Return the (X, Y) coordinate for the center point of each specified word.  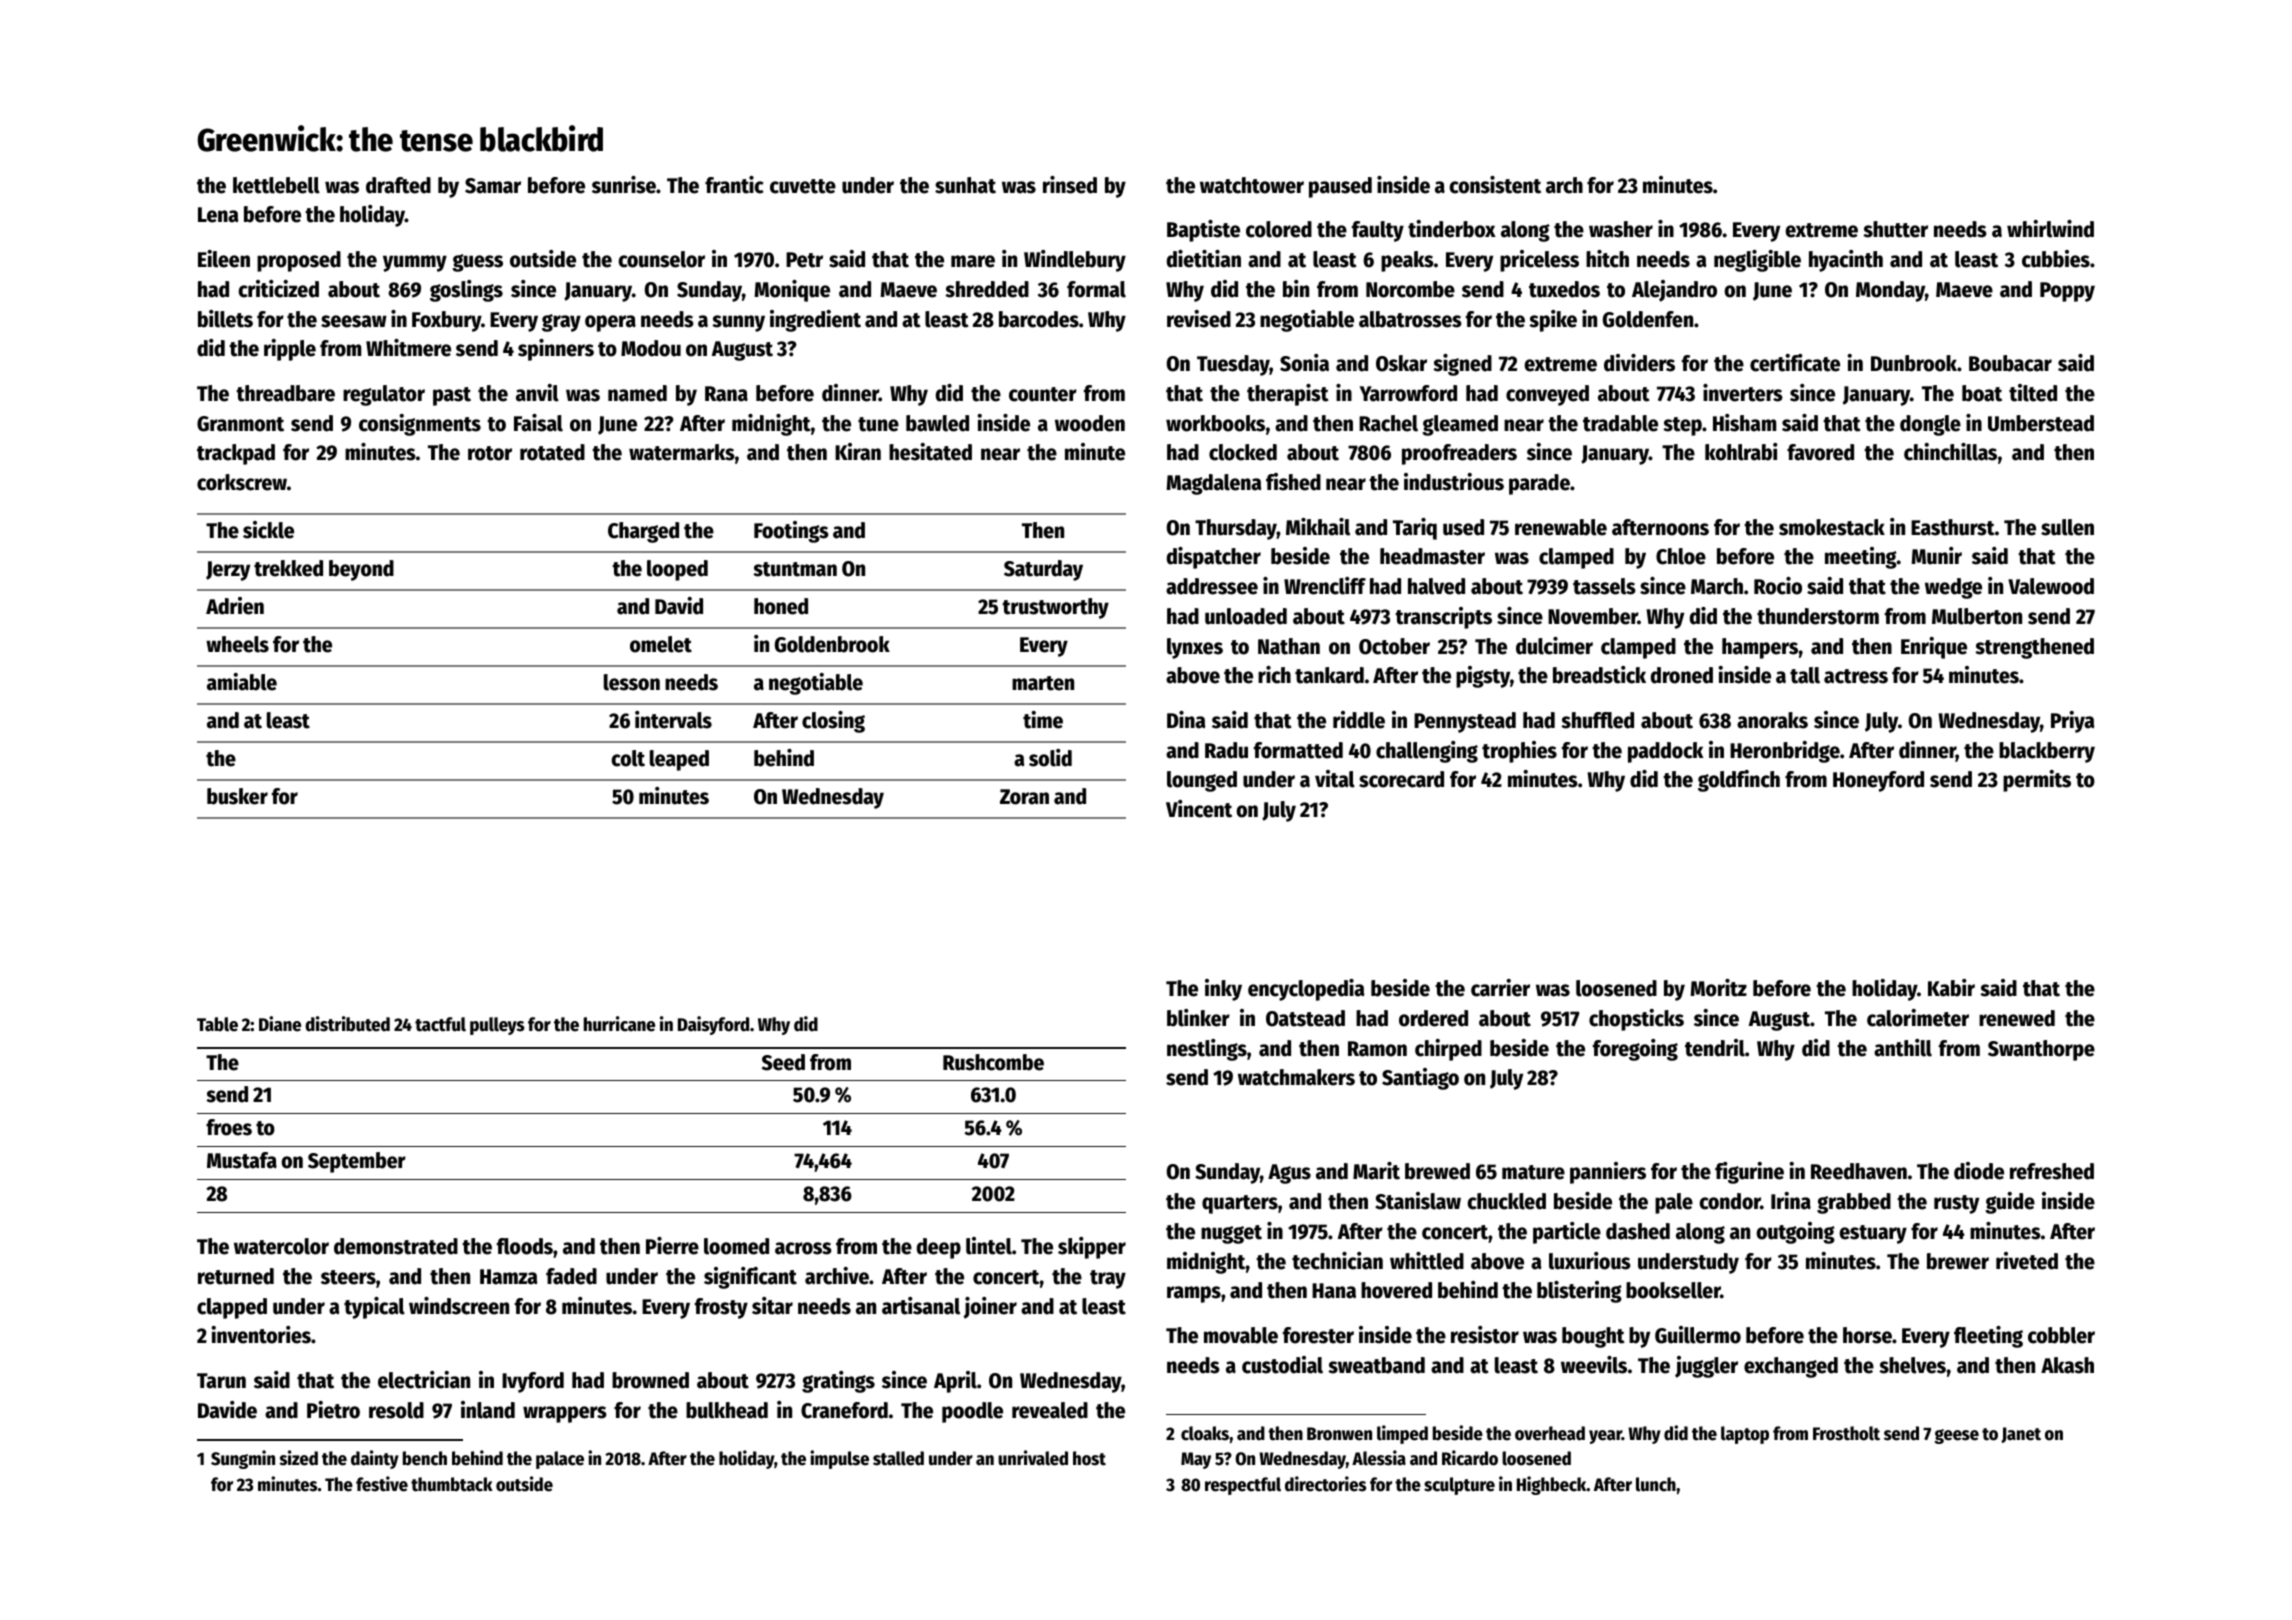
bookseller (1673, 1290)
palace (560, 1460)
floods (525, 1246)
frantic (734, 185)
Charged (643, 532)
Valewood (2051, 586)
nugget (1231, 1234)
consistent (1495, 185)
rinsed (1070, 185)
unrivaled (1033, 1458)
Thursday (1236, 529)
